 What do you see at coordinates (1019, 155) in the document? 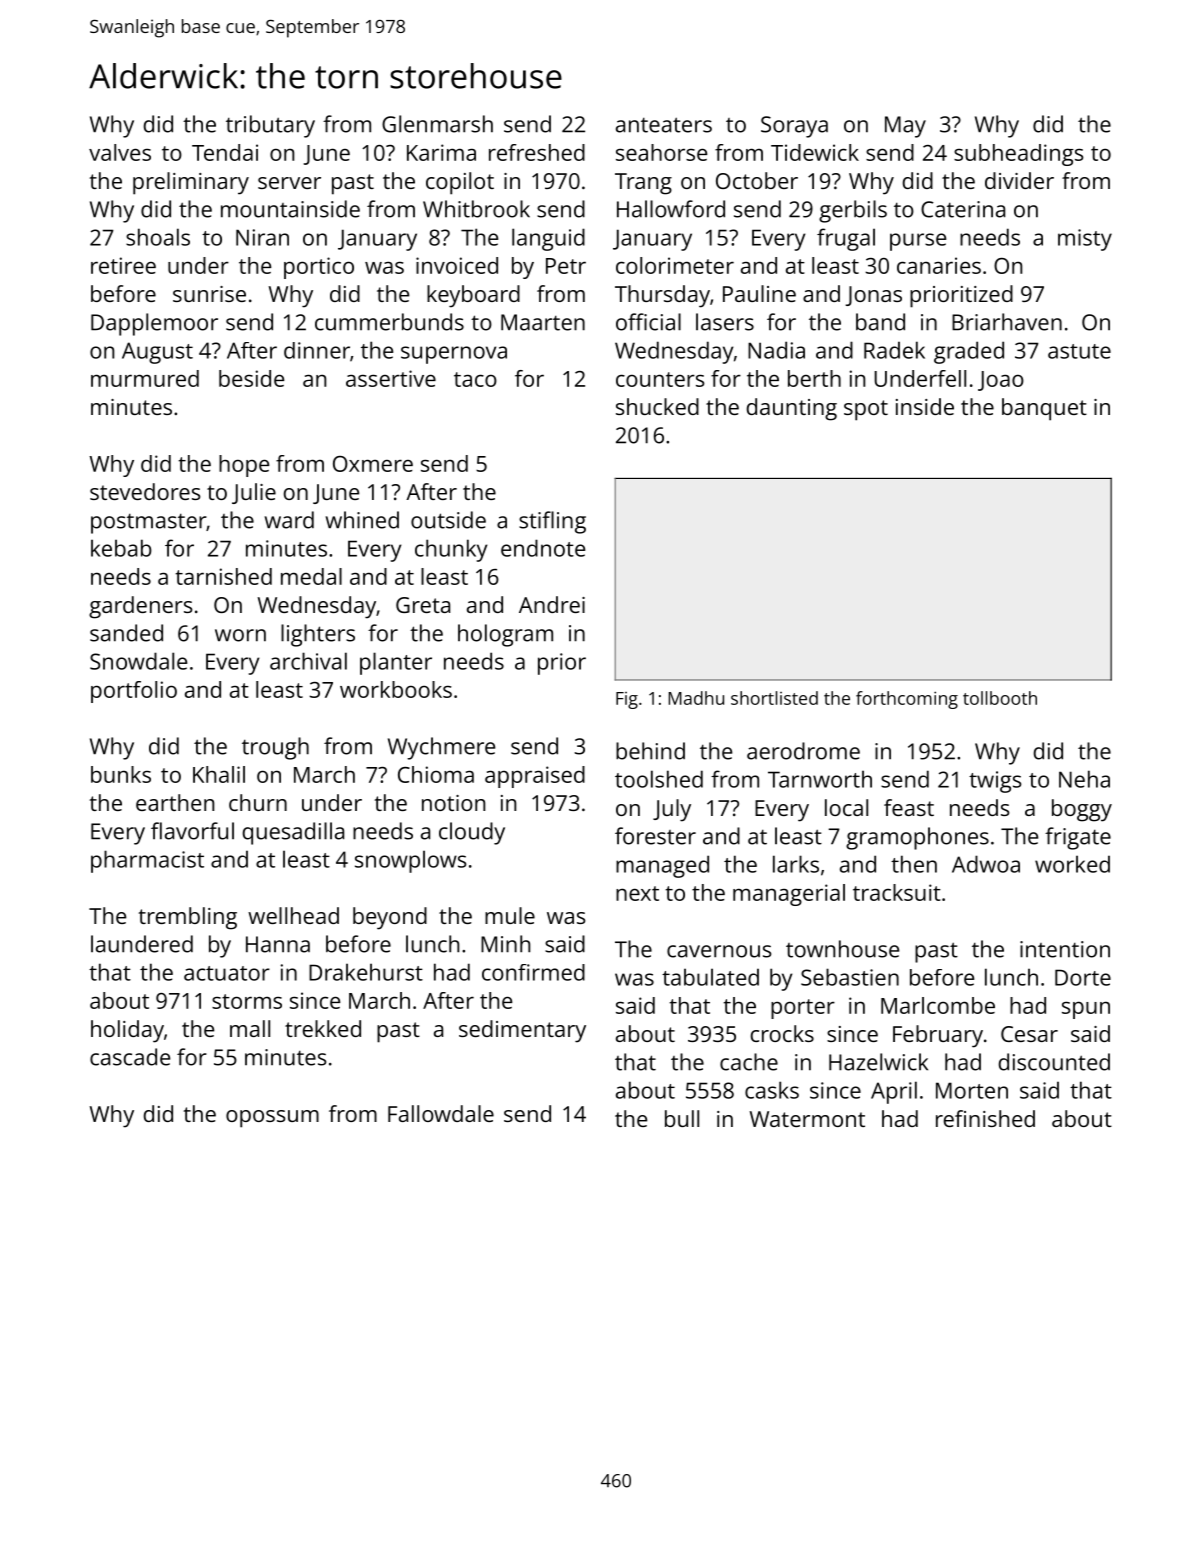
I see `subheadings` at bounding box center [1019, 155].
